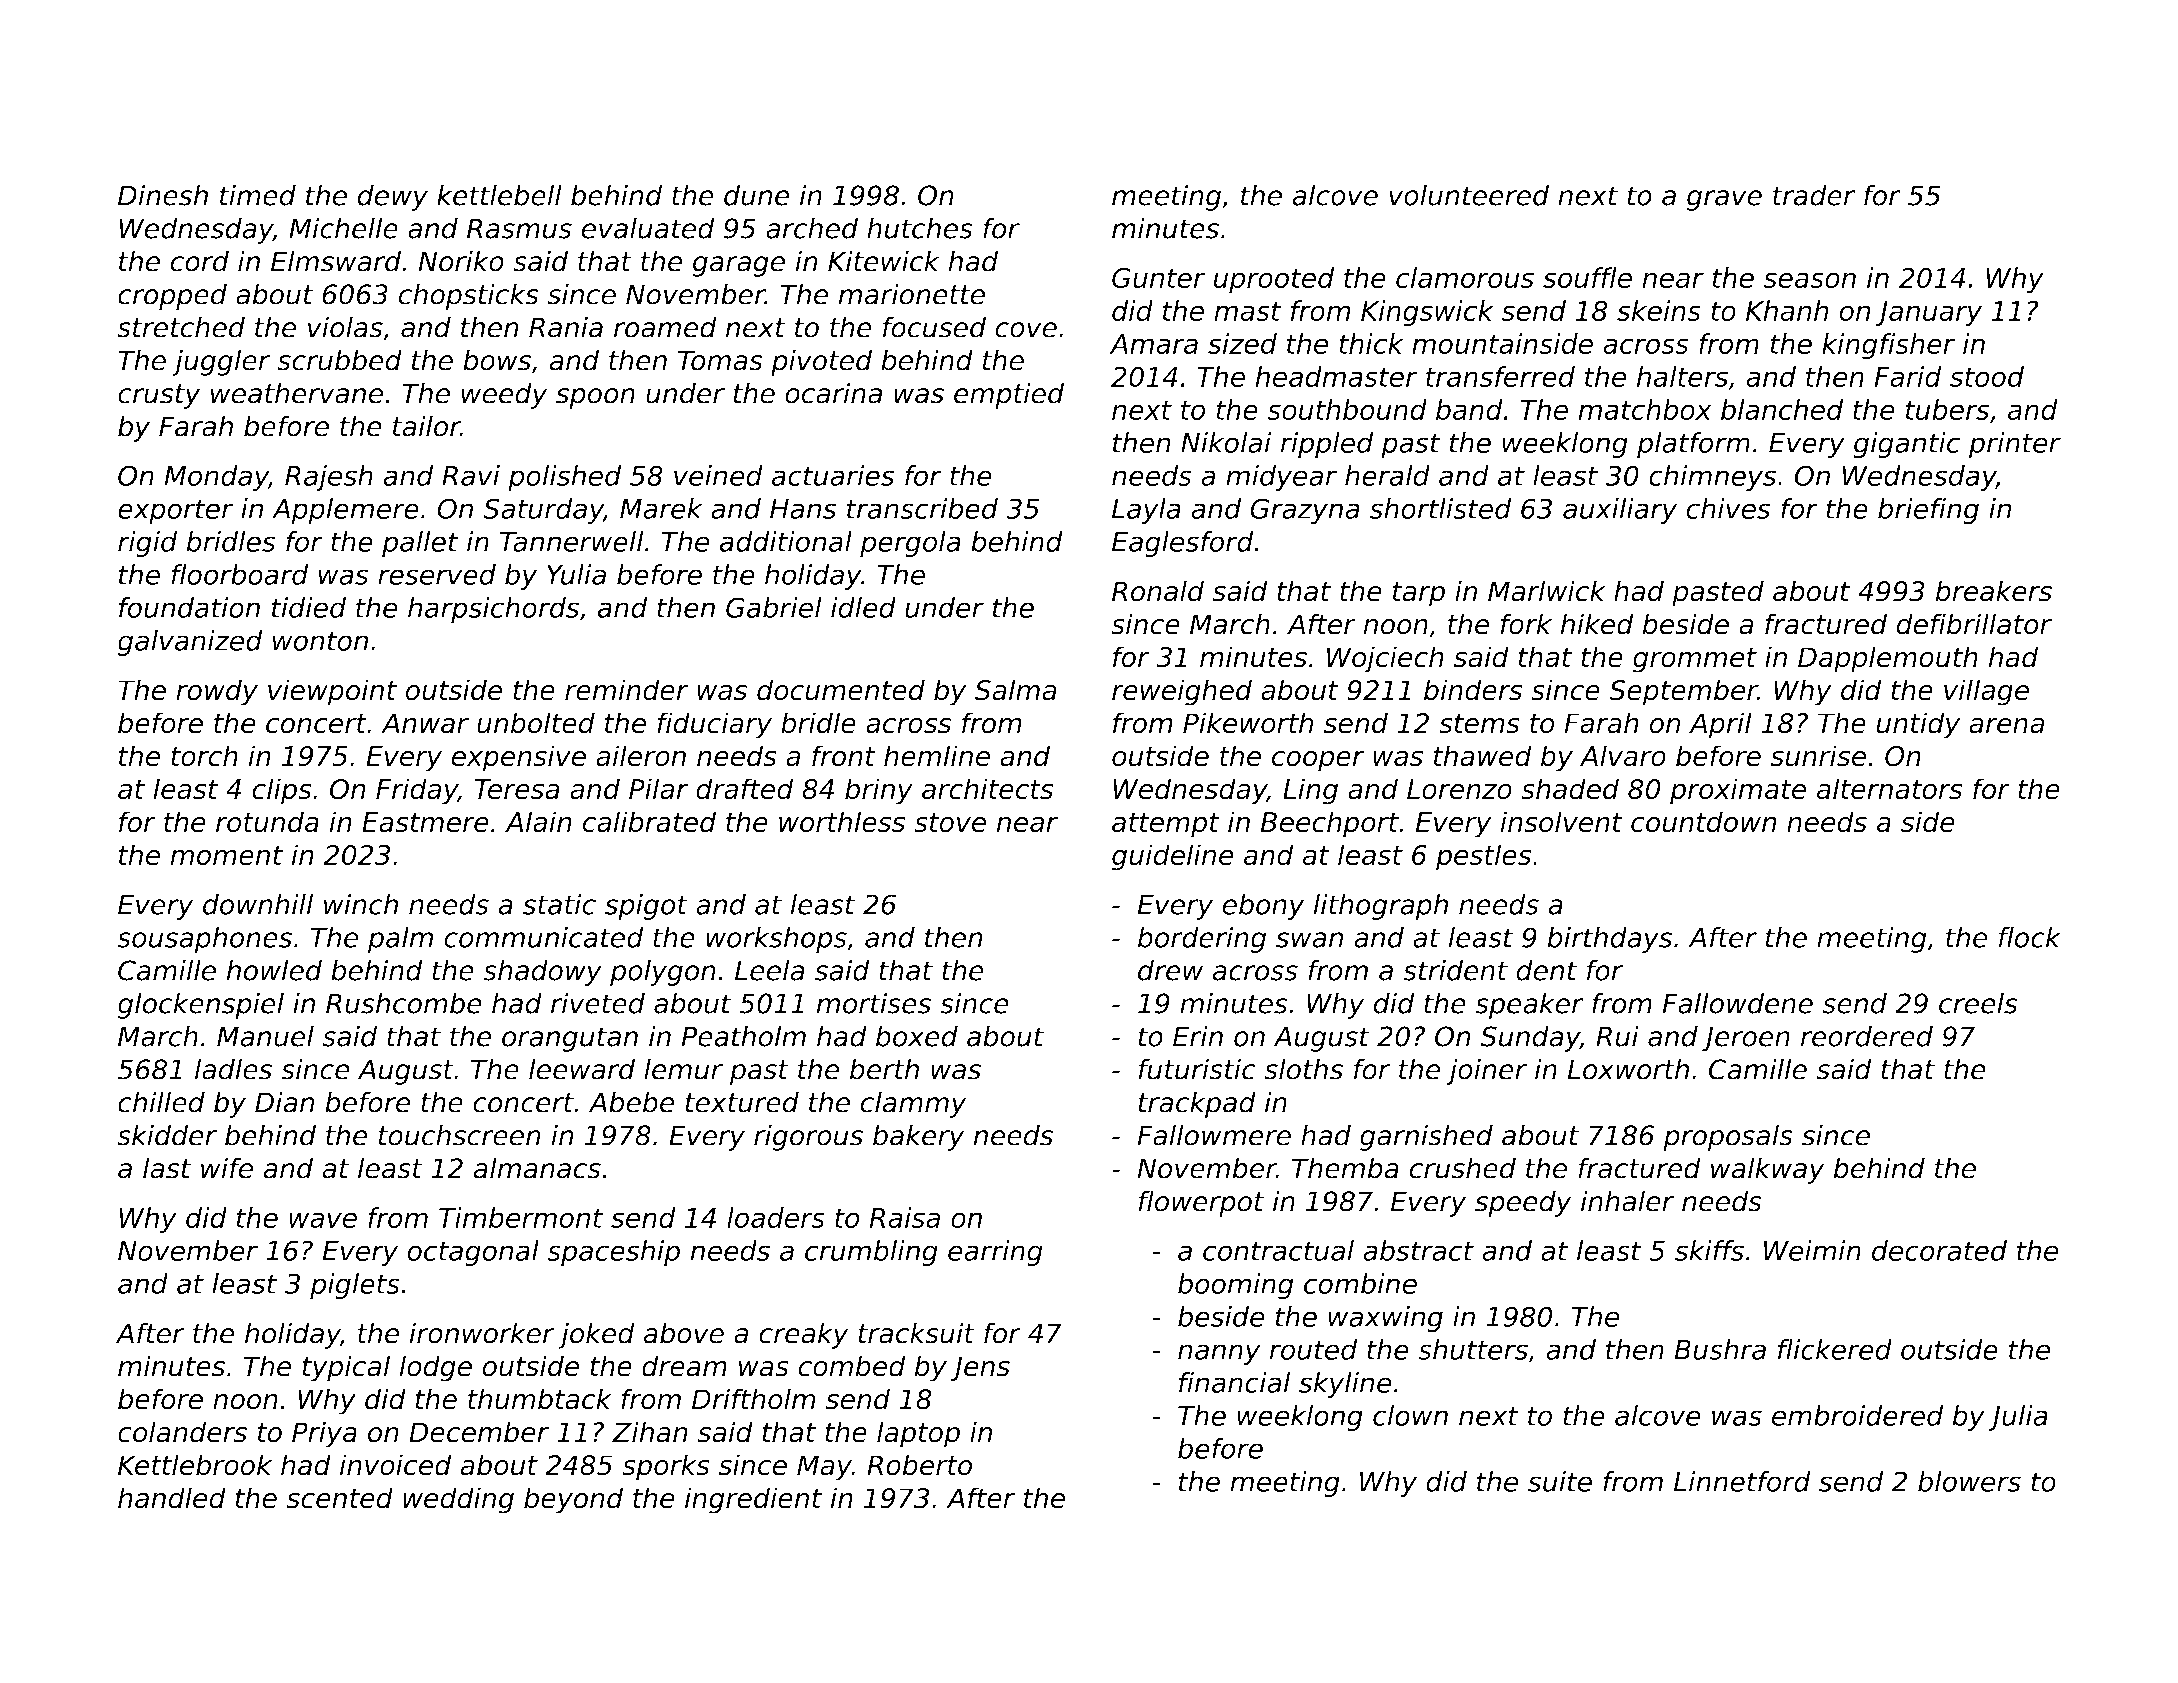  What do you see at coordinates (1704, 822) in the screenshot?
I see `countdown` at bounding box center [1704, 822].
